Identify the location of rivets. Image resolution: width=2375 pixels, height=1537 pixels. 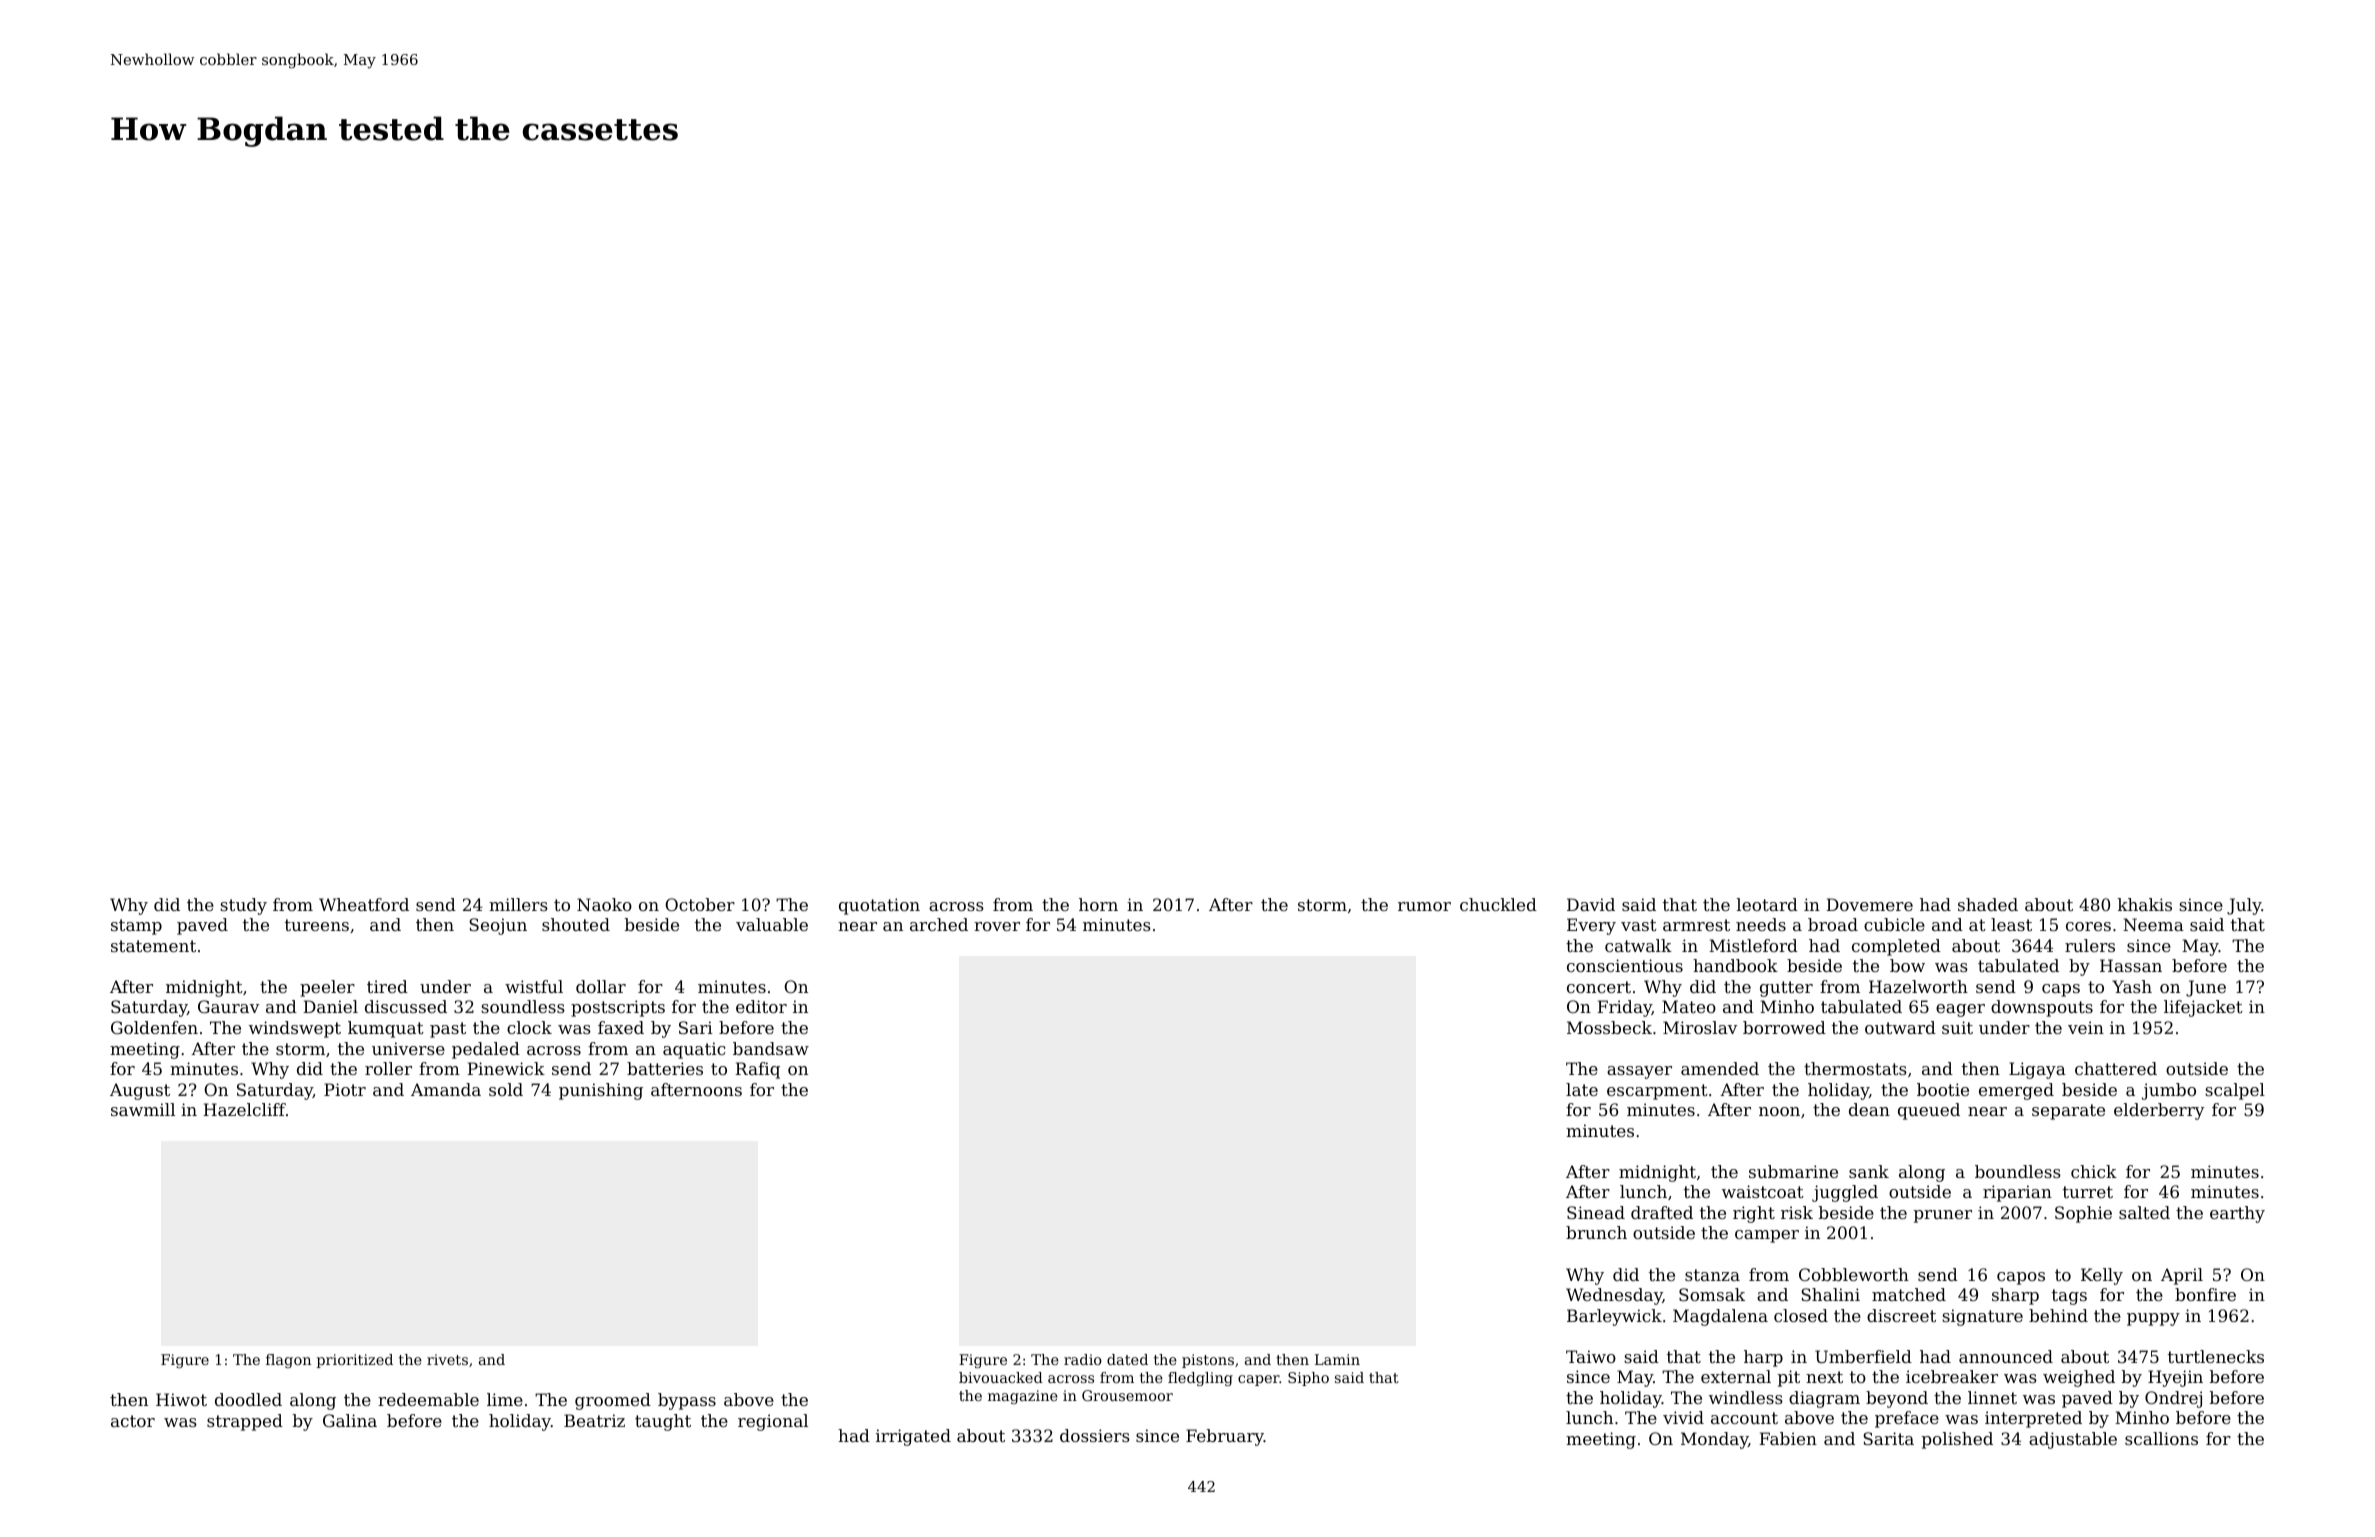
(447, 1359).
